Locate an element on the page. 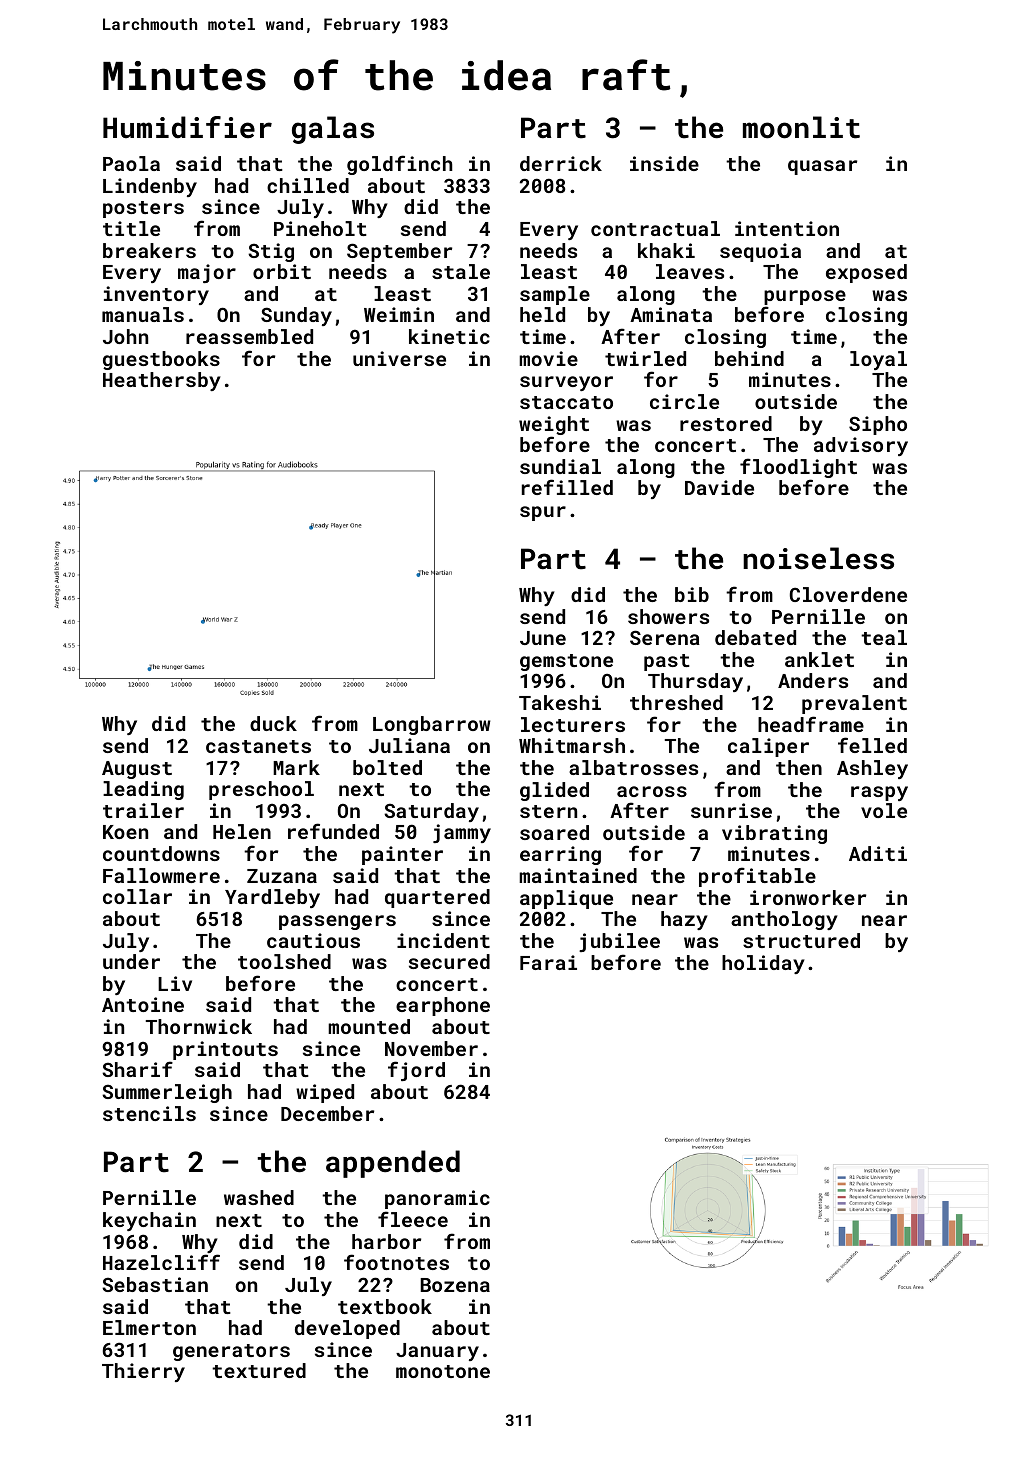 The width and height of the page is (1010, 1463). monotone is located at coordinates (443, 1371).
